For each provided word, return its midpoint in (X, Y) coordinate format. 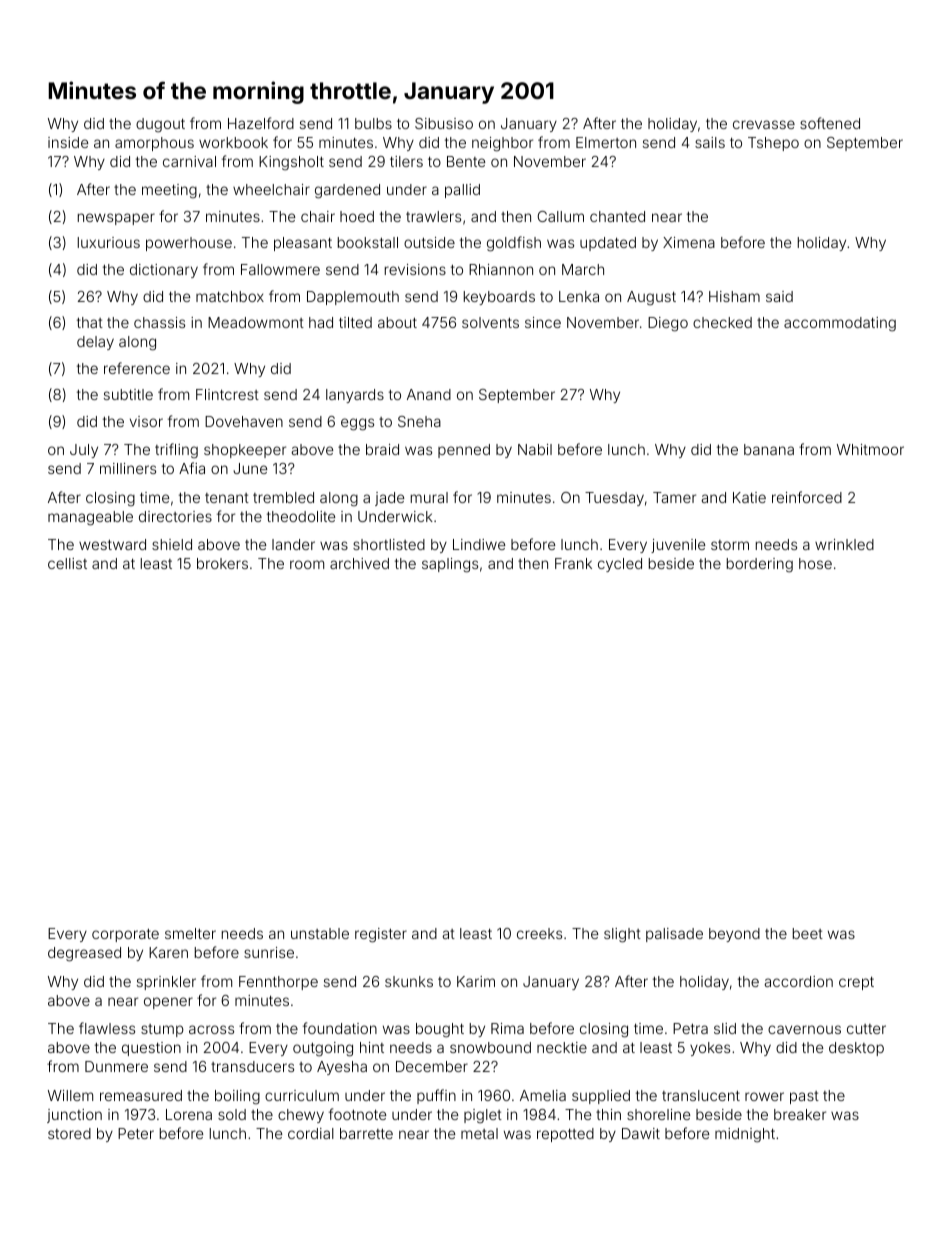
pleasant (303, 244)
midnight (745, 1135)
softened (830, 123)
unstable (320, 933)
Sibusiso (444, 123)
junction (74, 1116)
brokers (222, 563)
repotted (565, 1135)
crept (856, 983)
